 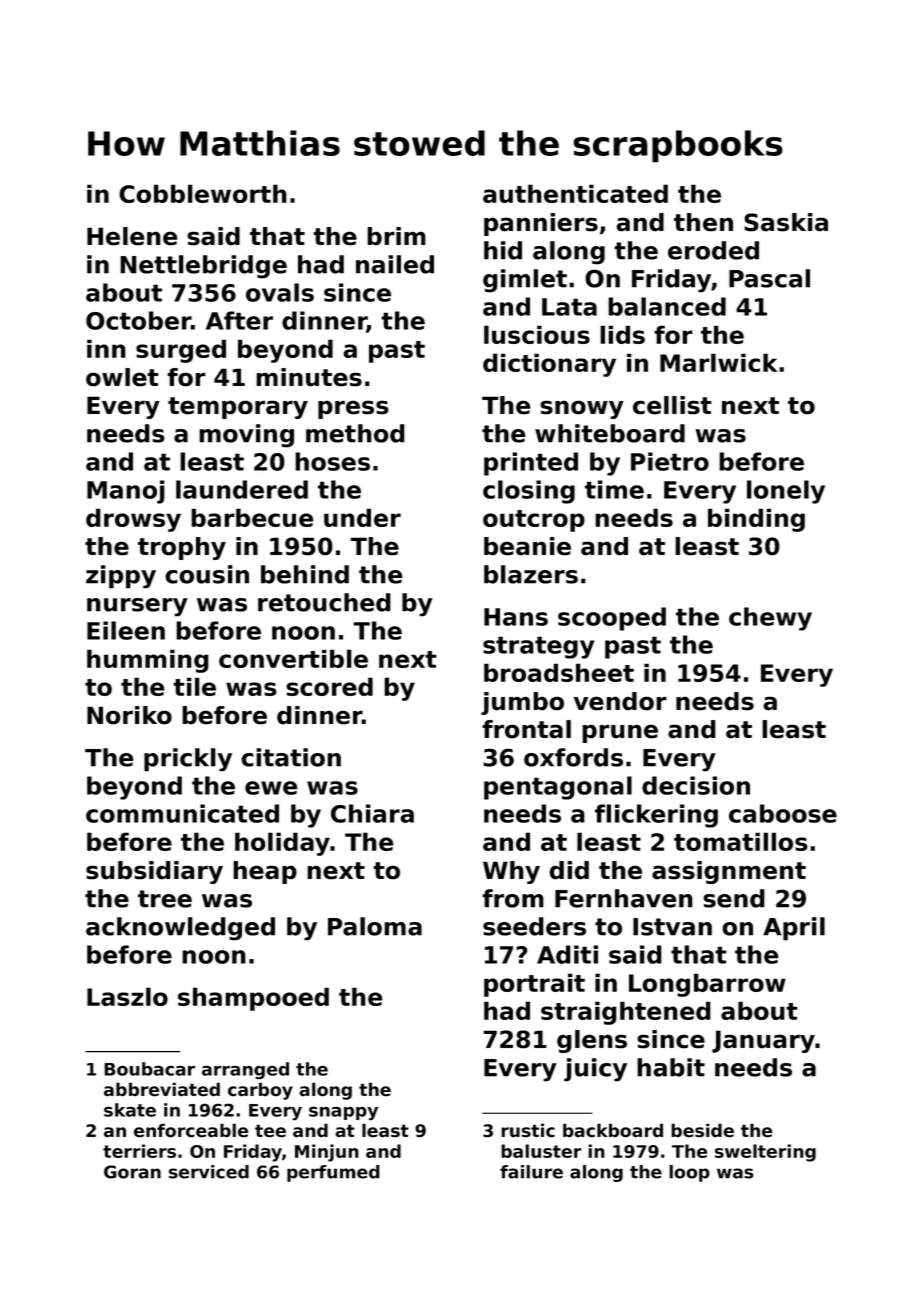 I want to click on chewy, so click(x=770, y=619).
